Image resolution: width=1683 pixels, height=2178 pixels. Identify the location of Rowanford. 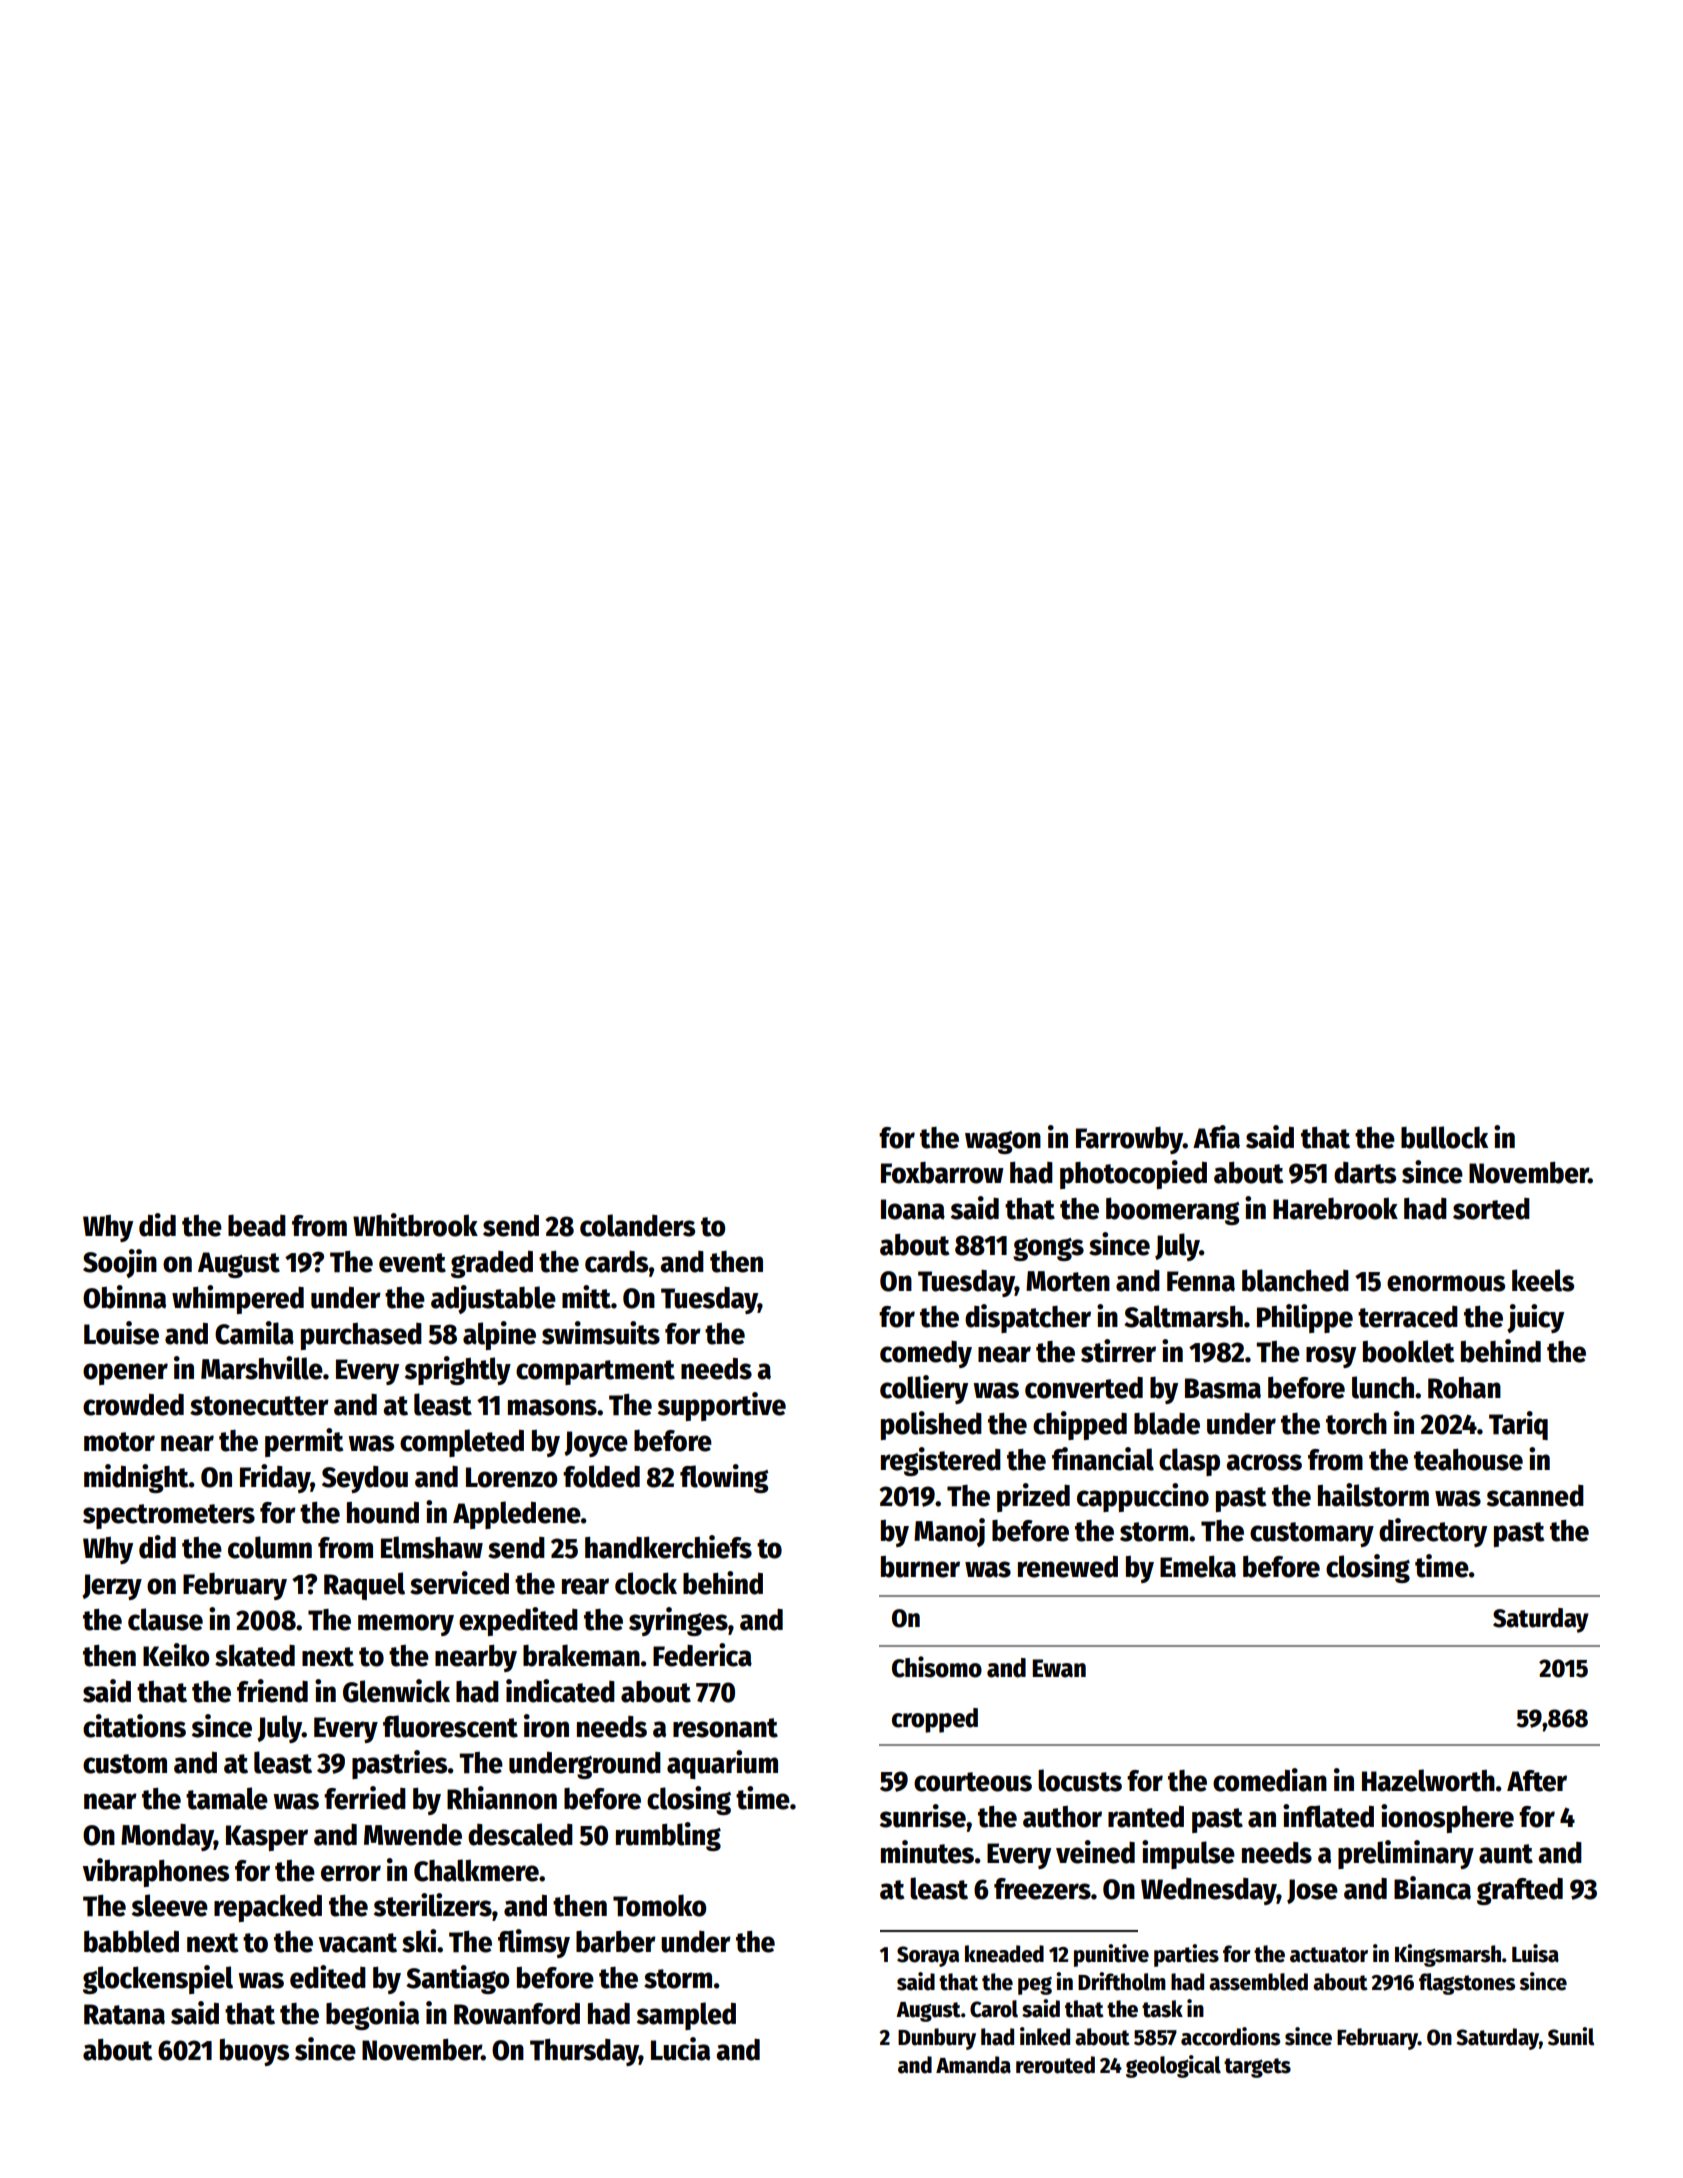
(517, 2014).
